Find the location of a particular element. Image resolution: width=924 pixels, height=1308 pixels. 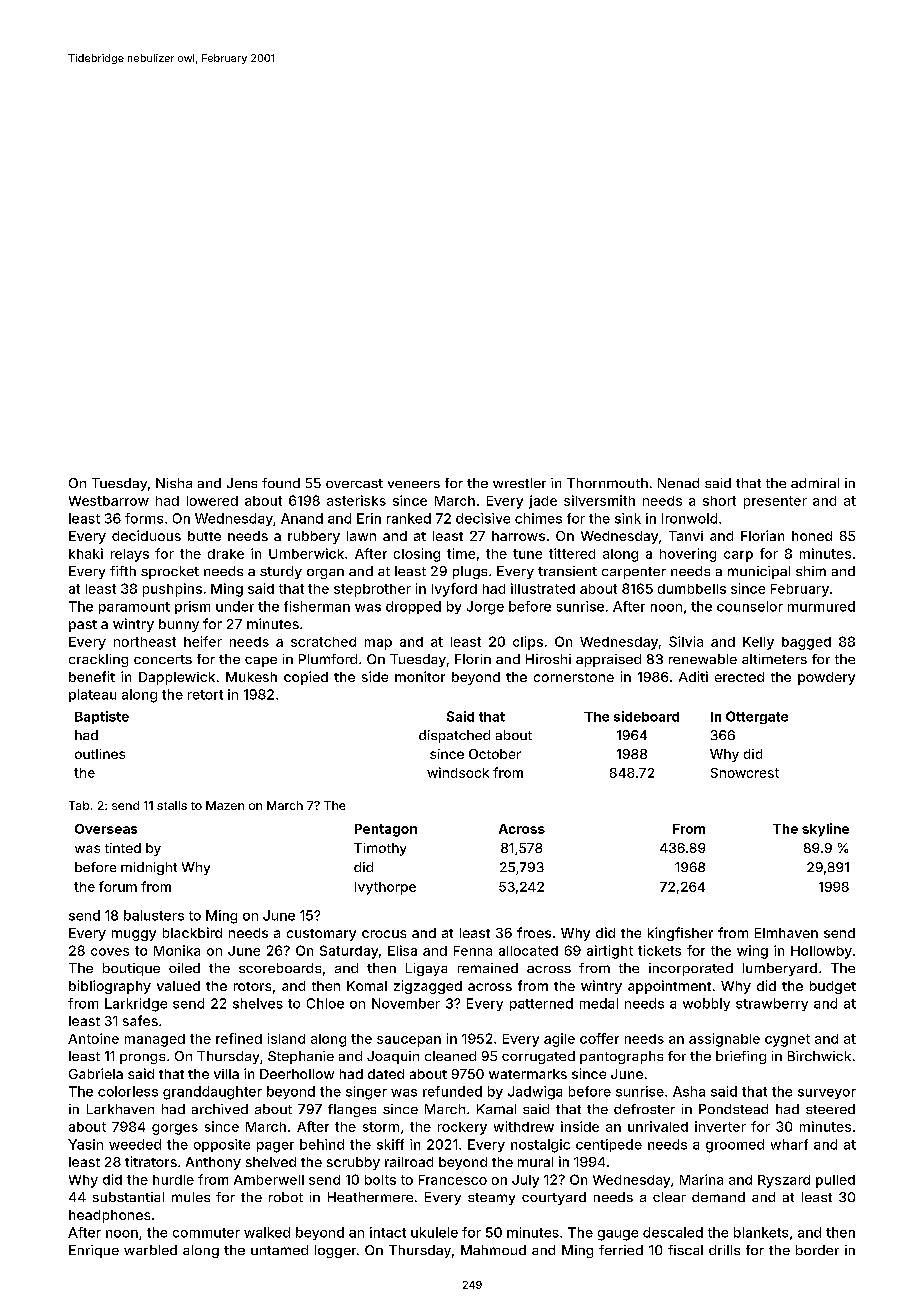

robot is located at coordinates (286, 1197).
